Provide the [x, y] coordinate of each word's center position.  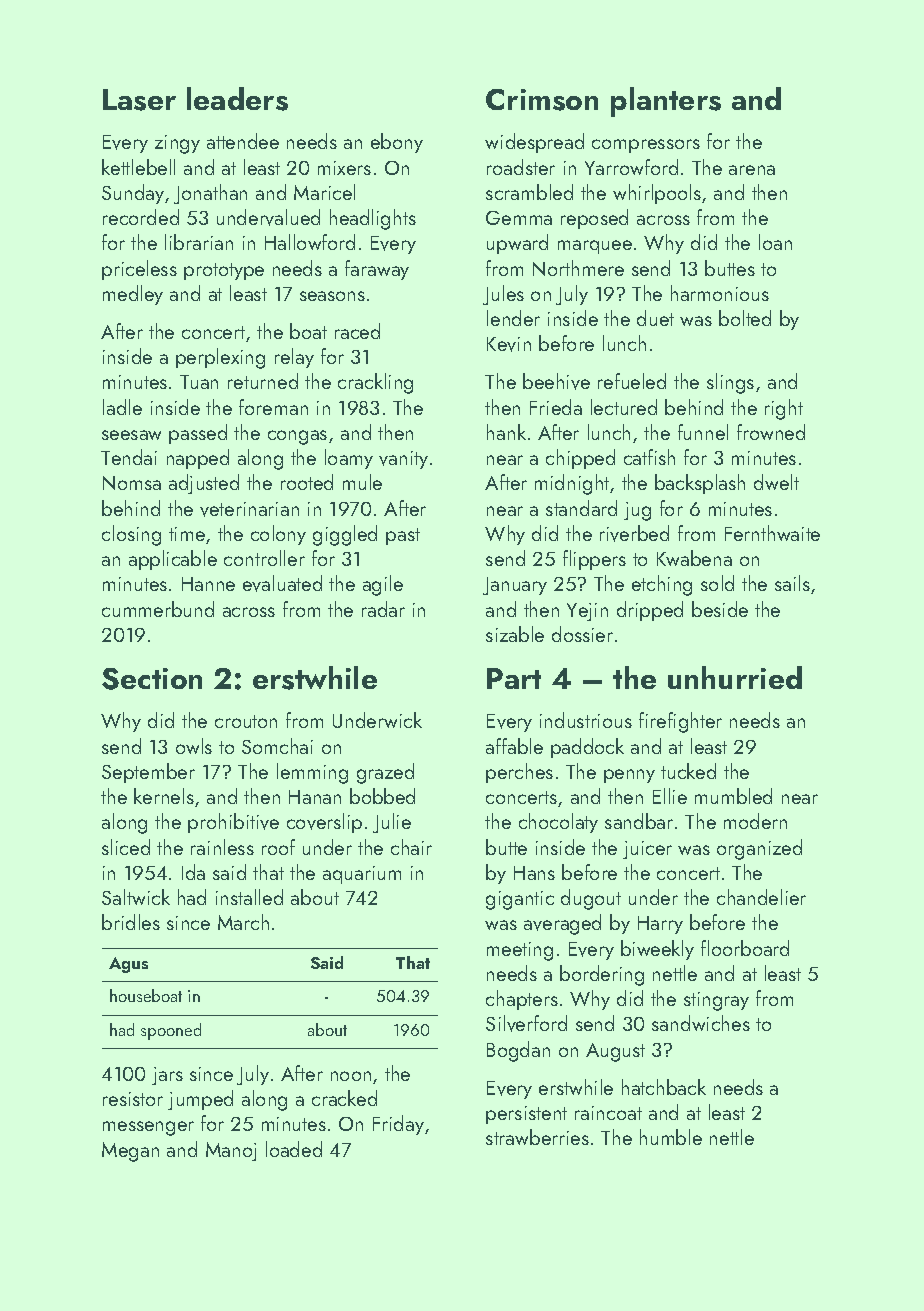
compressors [646, 146]
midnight [572, 484]
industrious [586, 720]
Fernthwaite [772, 533]
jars [167, 1076]
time [187, 534]
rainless [222, 847]
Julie [392, 823]
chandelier [761, 897]
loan [775, 242]
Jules [503, 295]
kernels [164, 796]
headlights [373, 219]
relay [294, 358]
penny [629, 776]
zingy [177, 144]
